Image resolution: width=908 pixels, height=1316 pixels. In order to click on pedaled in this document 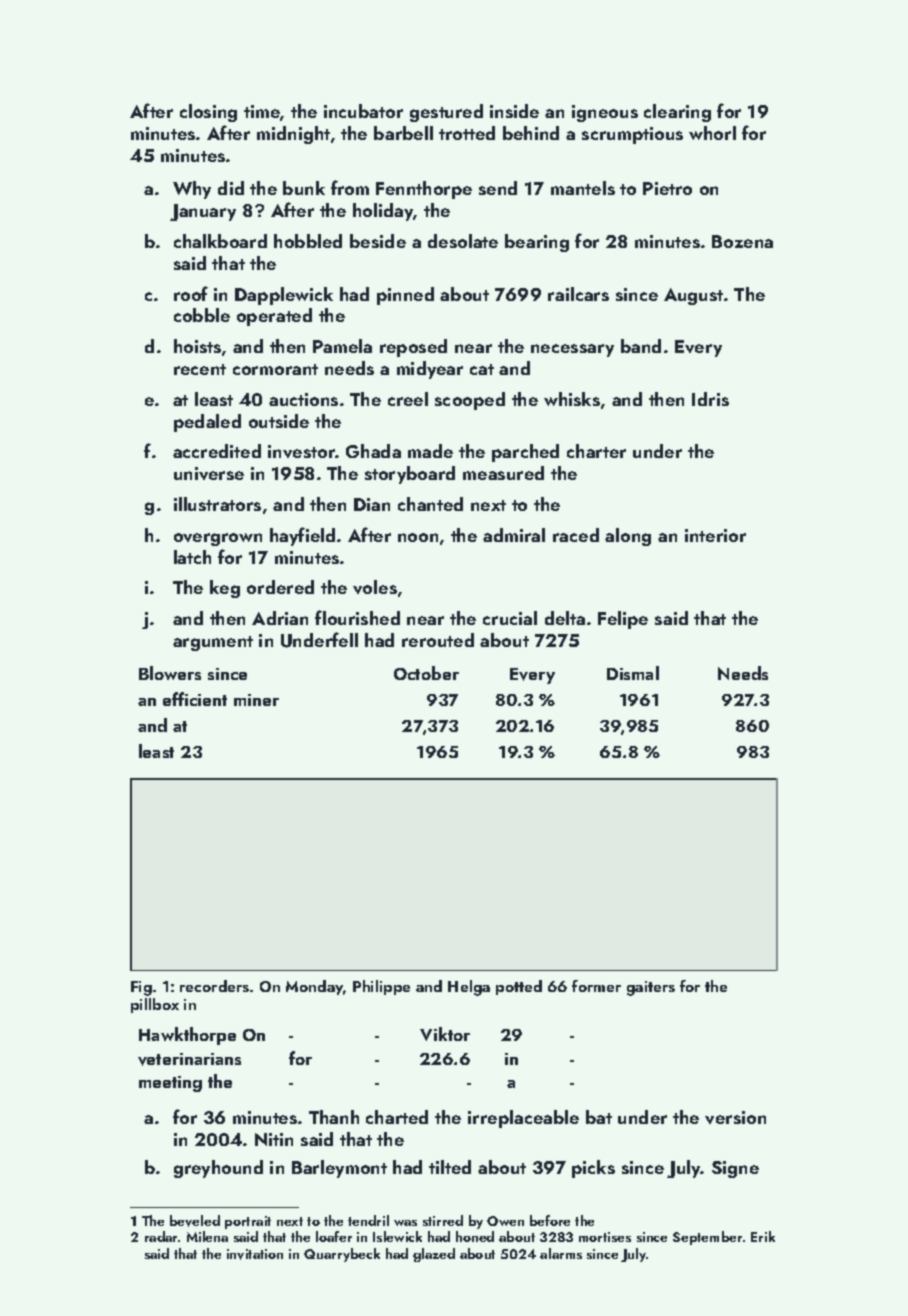, I will do `click(207, 423)`.
